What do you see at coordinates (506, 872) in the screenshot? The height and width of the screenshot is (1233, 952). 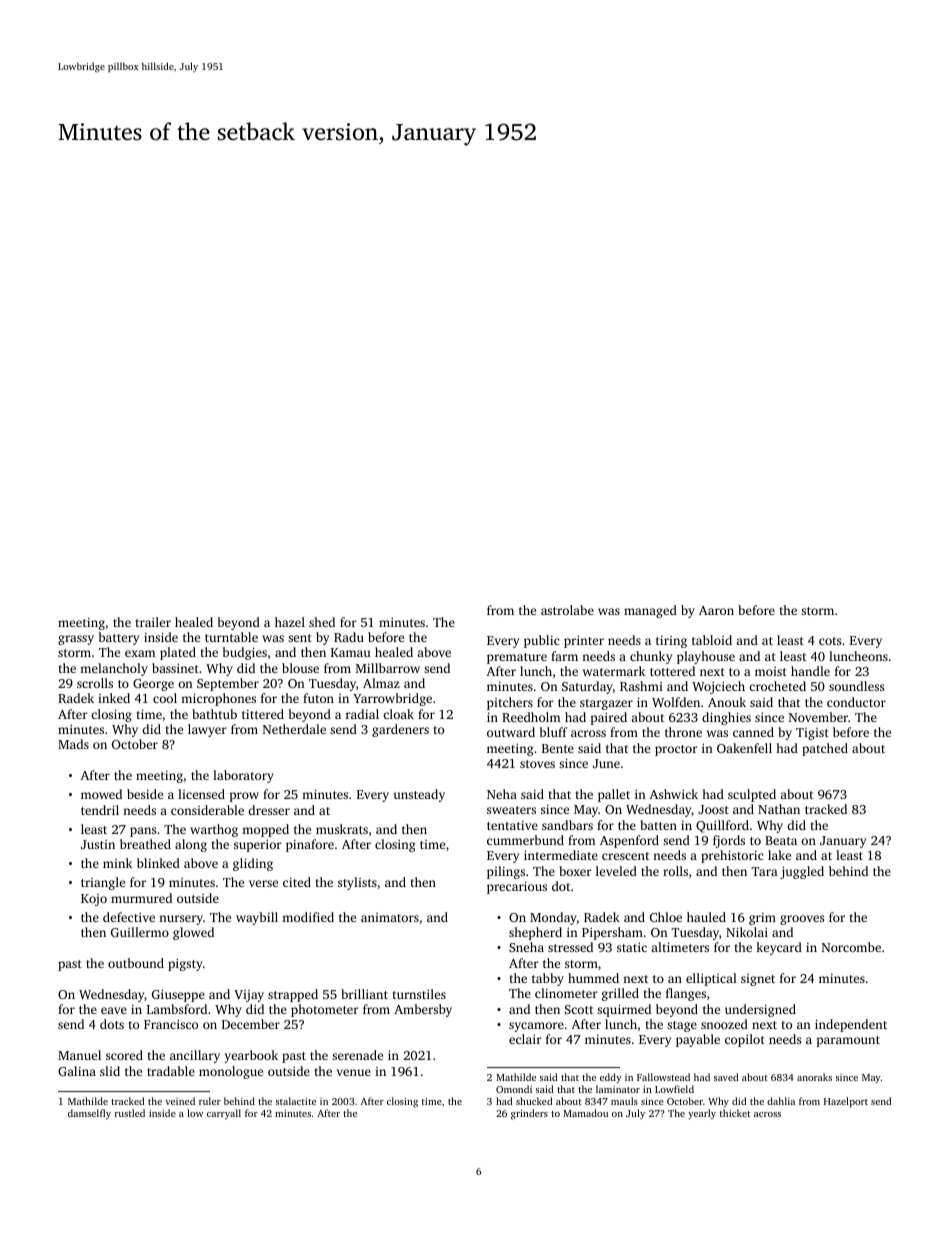 I see `pilings` at bounding box center [506, 872].
